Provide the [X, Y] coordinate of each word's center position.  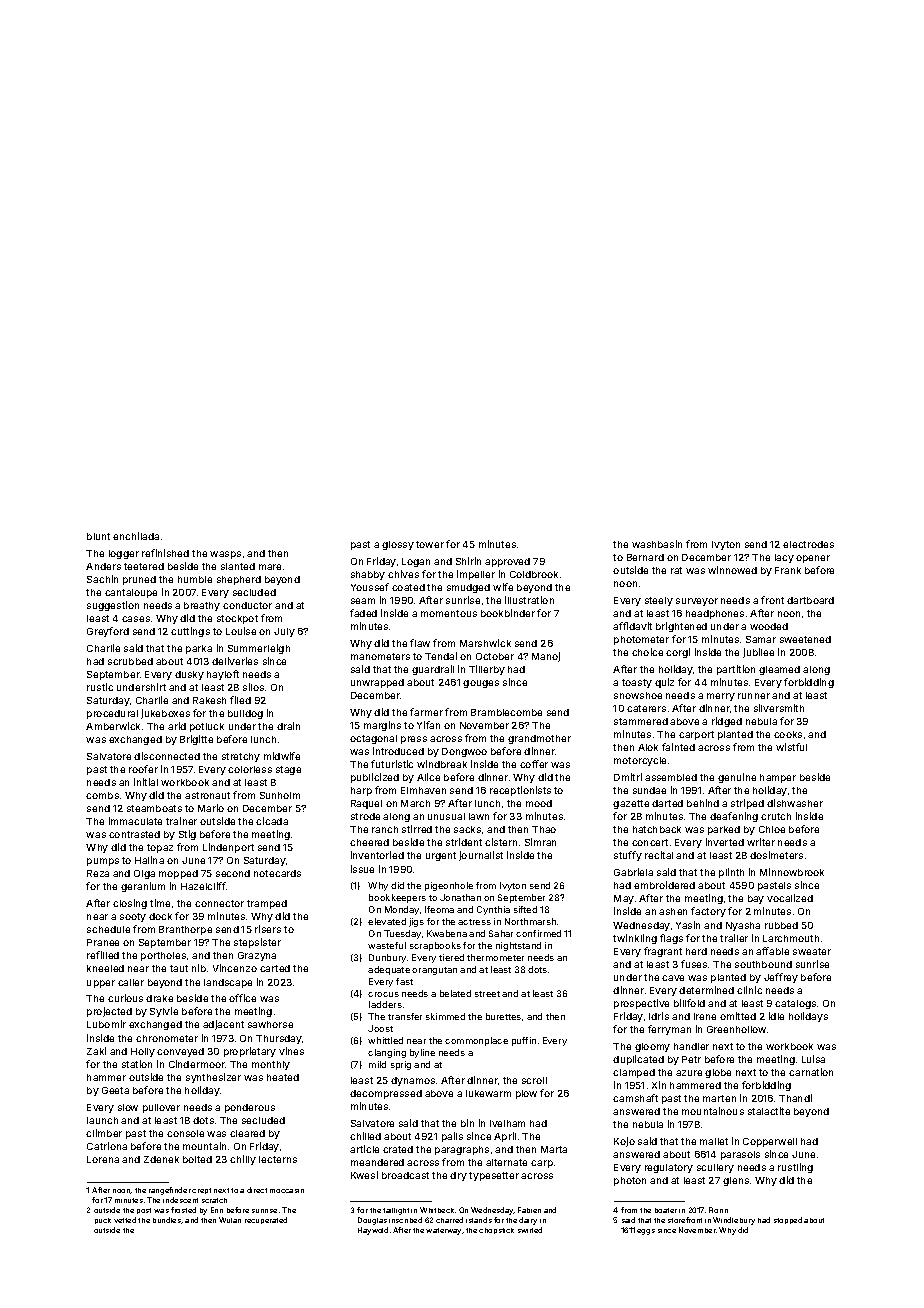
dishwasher [795, 803]
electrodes [808, 544]
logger [124, 554]
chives [403, 574]
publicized [375, 778]
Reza [98, 873]
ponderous [250, 1108]
